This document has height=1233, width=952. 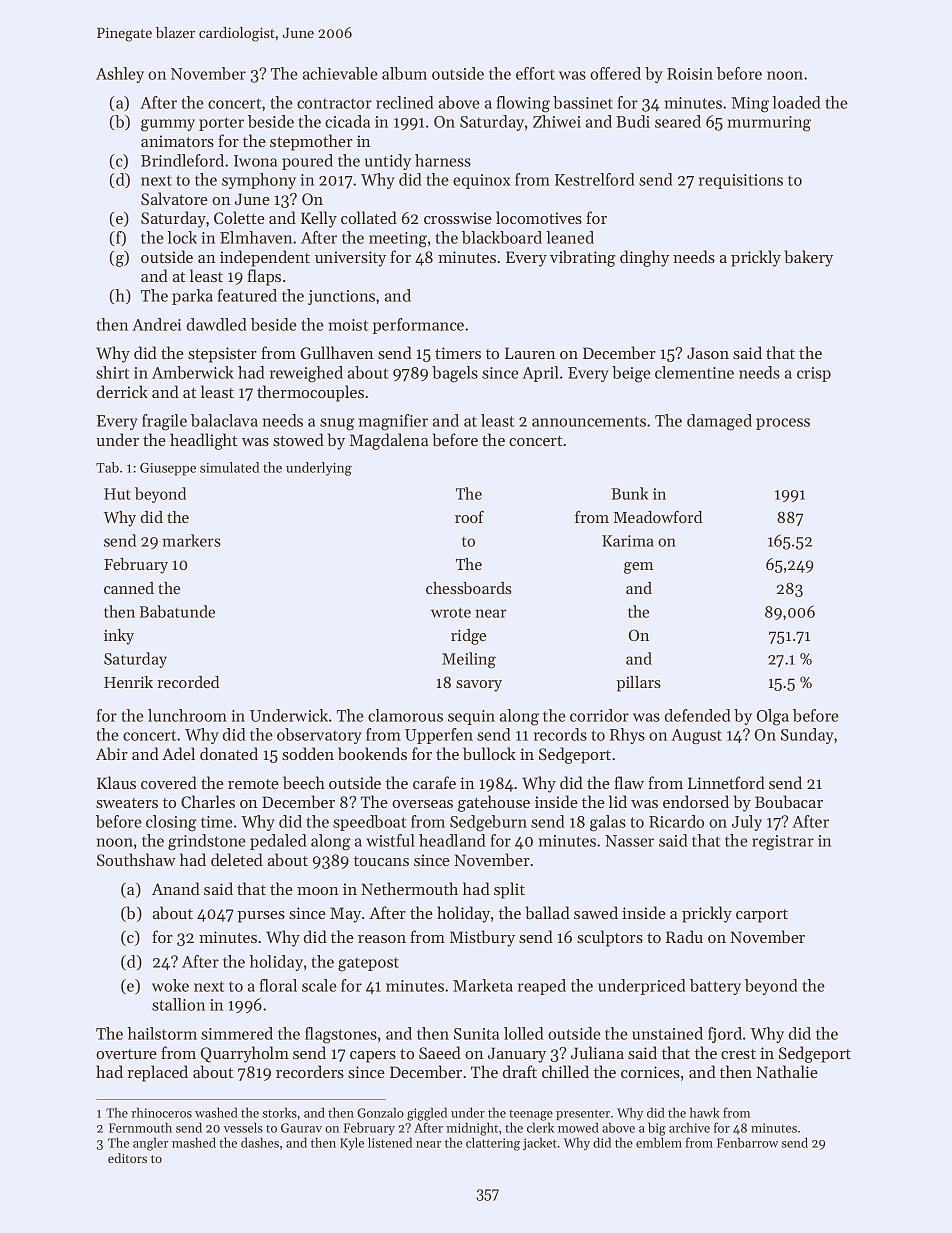 What do you see at coordinates (783, 424) in the document?
I see `process` at bounding box center [783, 424].
